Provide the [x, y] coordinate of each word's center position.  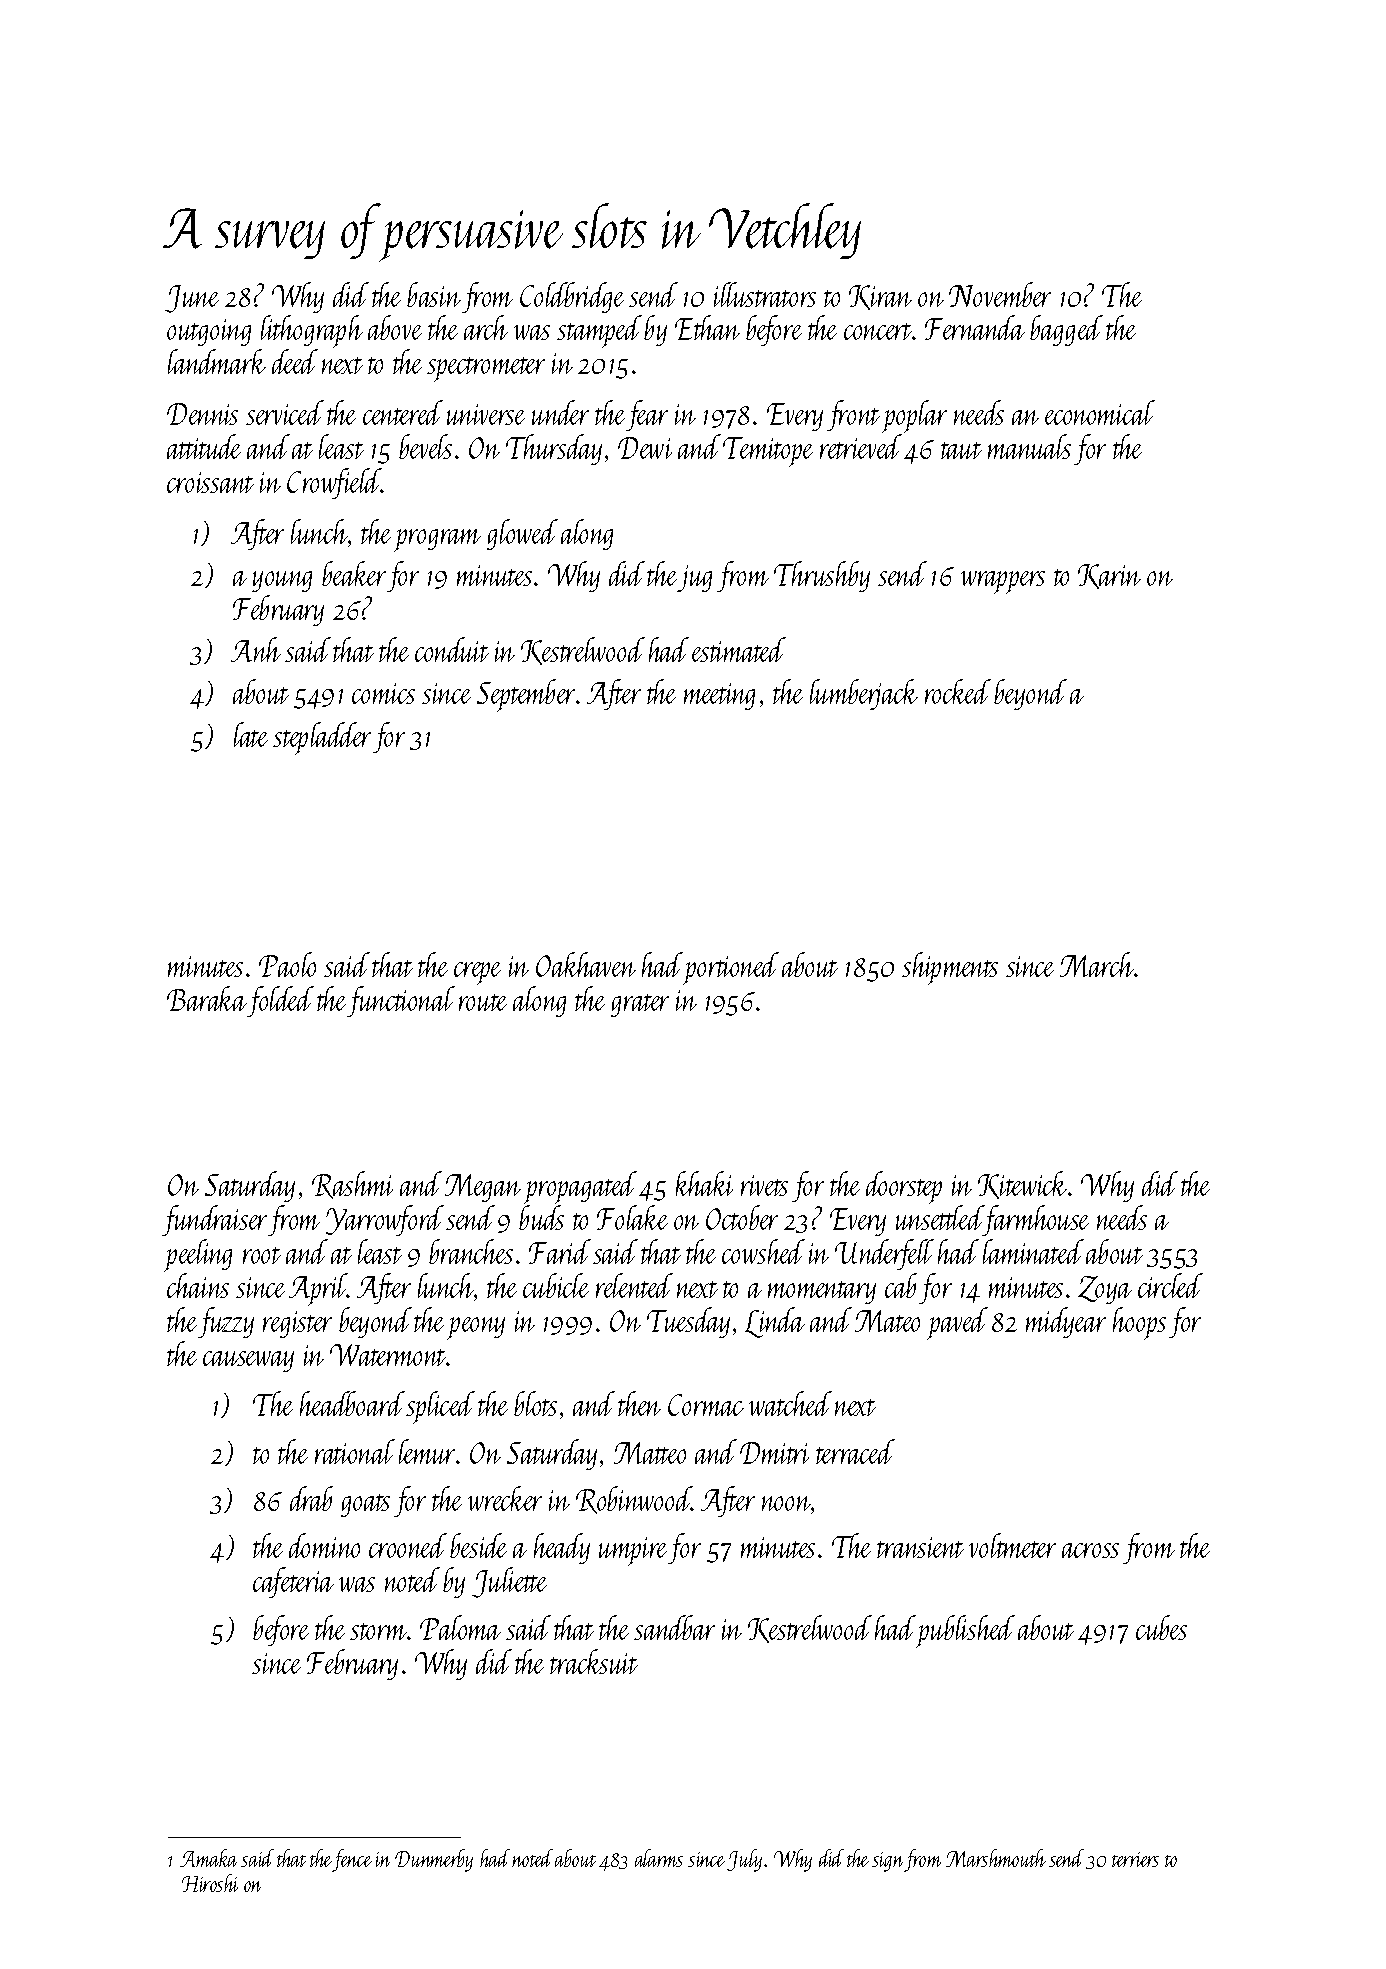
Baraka [207, 998]
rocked [958, 691]
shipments [950, 968]
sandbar [674, 1627]
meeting [719, 696]
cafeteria [293, 1582]
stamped [599, 331]
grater [640, 1005]
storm [378, 1631]
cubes [1161, 1627]
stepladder [322, 738]
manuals [1029, 446]
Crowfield [334, 483]
